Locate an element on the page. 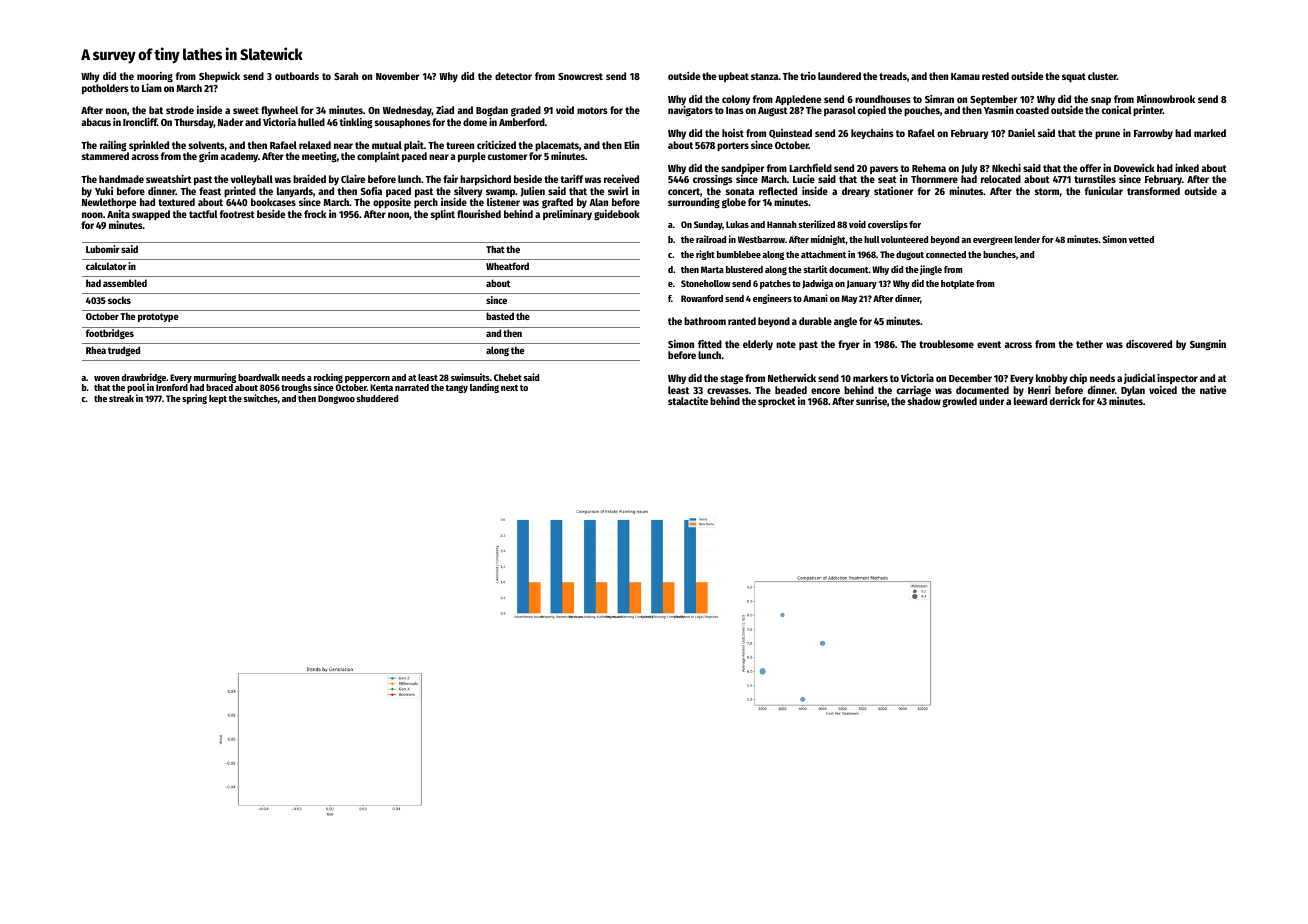 The height and width of the image is (924, 1308). Wheatford is located at coordinates (507, 266).
